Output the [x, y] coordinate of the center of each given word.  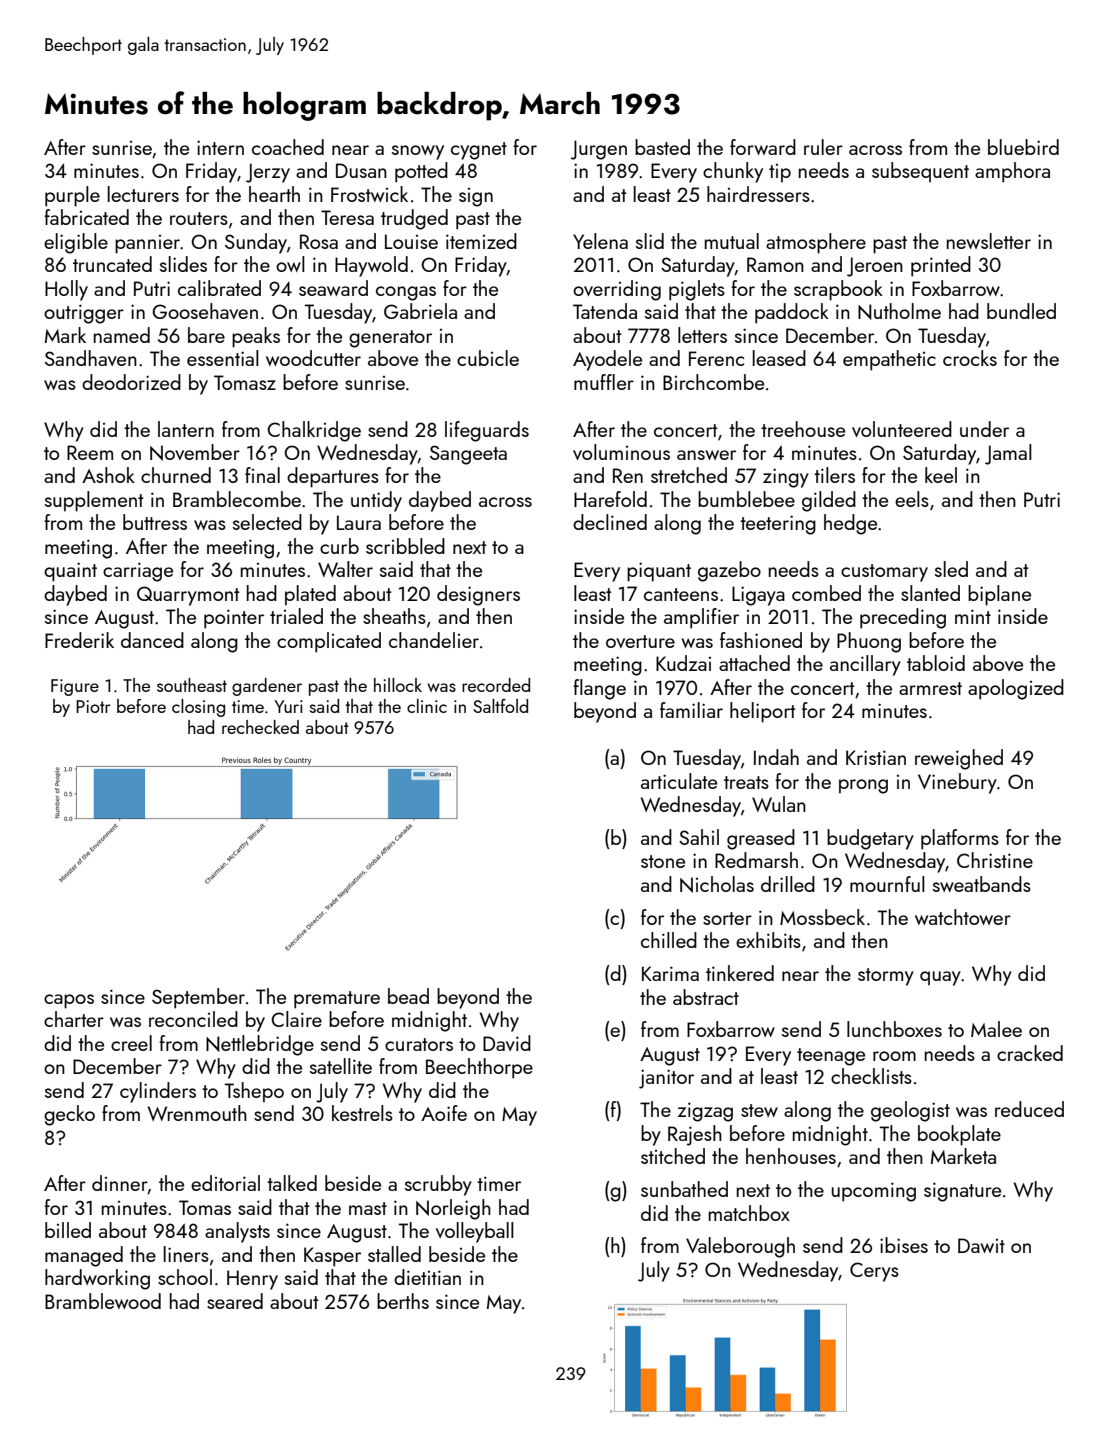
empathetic [889, 360]
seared [235, 1301]
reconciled [193, 1019]
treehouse [803, 429]
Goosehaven [205, 311]
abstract [706, 997]
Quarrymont [188, 596]
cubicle [488, 358]
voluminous [621, 452]
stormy [886, 977]
